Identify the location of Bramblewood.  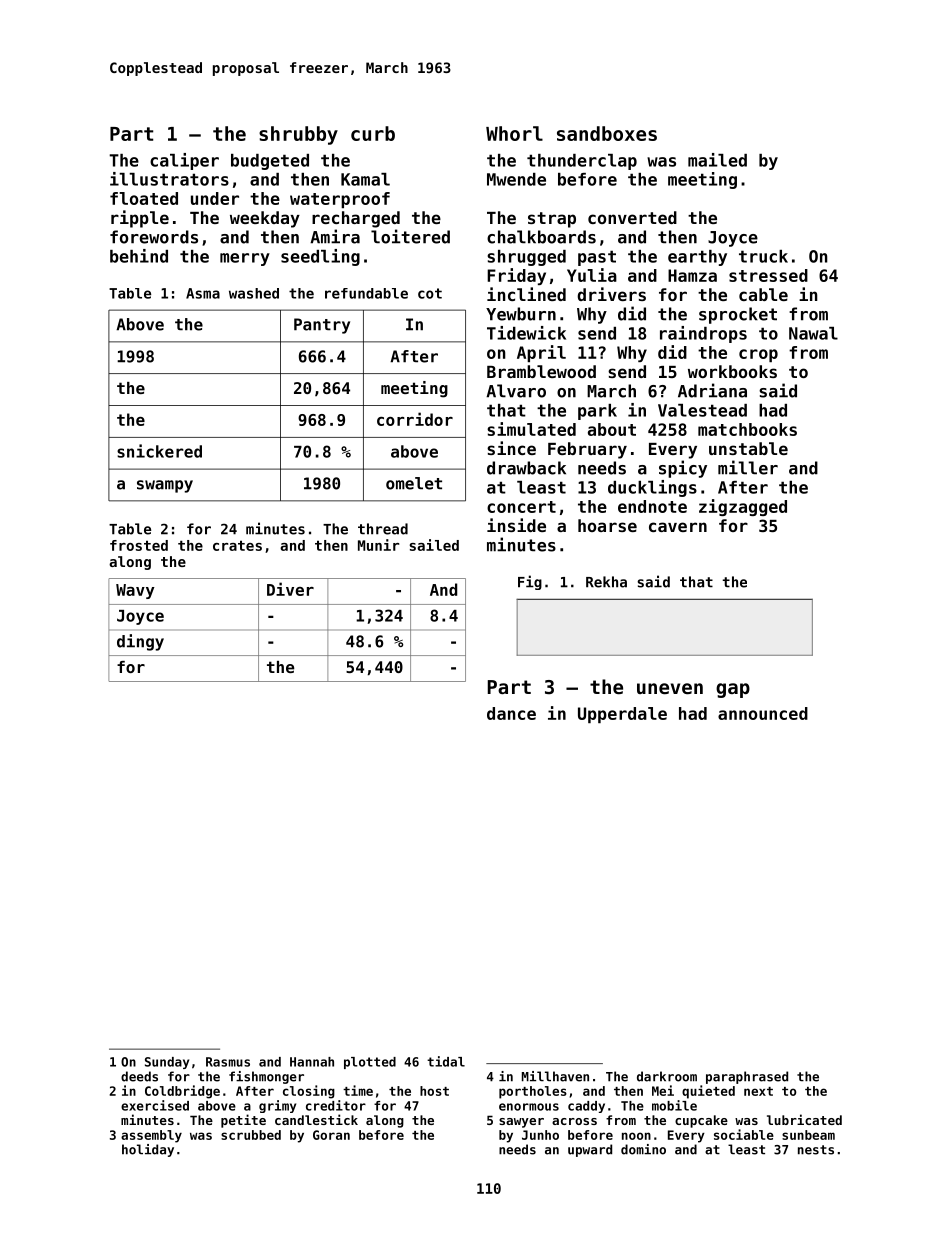
(541, 371).
